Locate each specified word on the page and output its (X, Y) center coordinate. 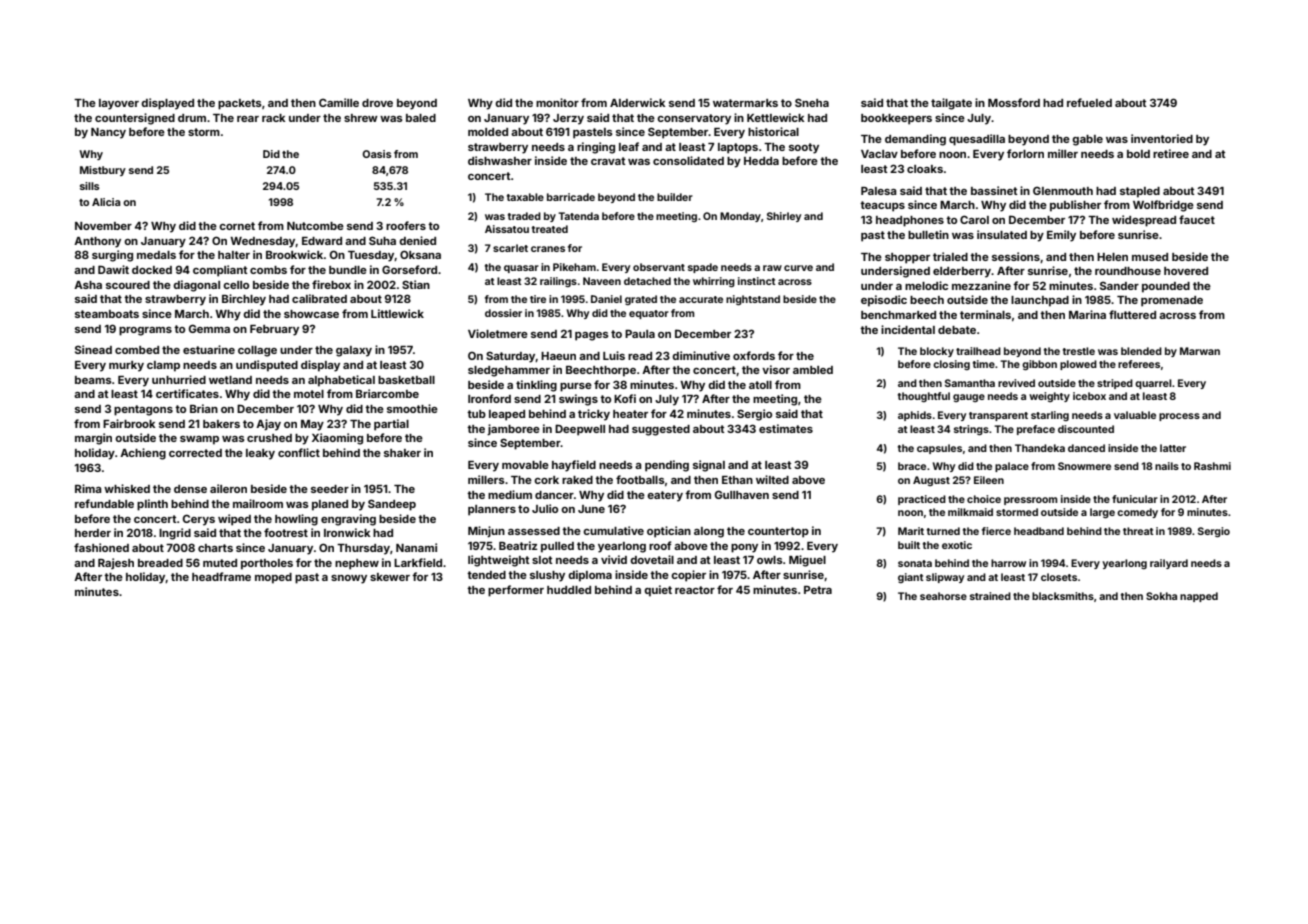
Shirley (784, 217)
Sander (1119, 285)
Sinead (93, 349)
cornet (237, 226)
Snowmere (1084, 466)
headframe (221, 576)
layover (119, 104)
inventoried (1162, 138)
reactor (695, 590)
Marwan (1200, 351)
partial (391, 425)
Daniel (606, 299)
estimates (786, 428)
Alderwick (638, 102)
